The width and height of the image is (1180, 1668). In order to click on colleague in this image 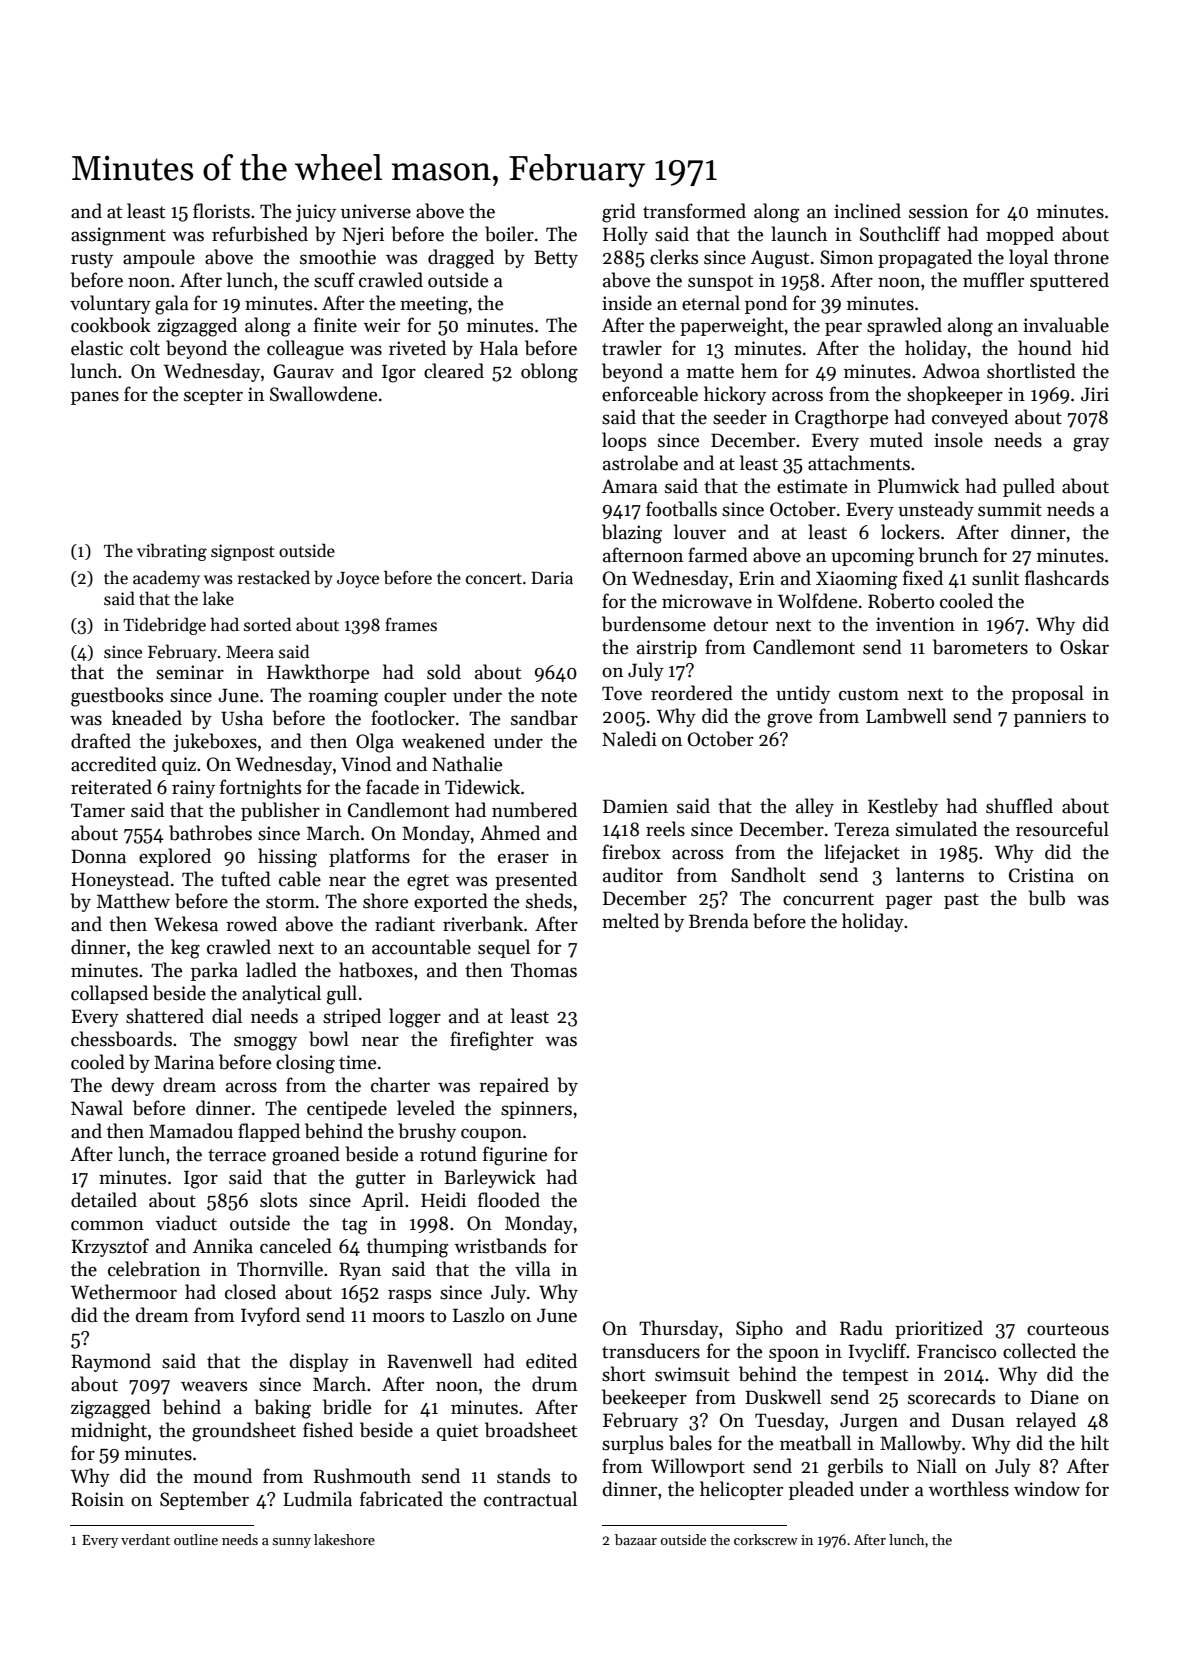, I will do `click(305, 350)`.
